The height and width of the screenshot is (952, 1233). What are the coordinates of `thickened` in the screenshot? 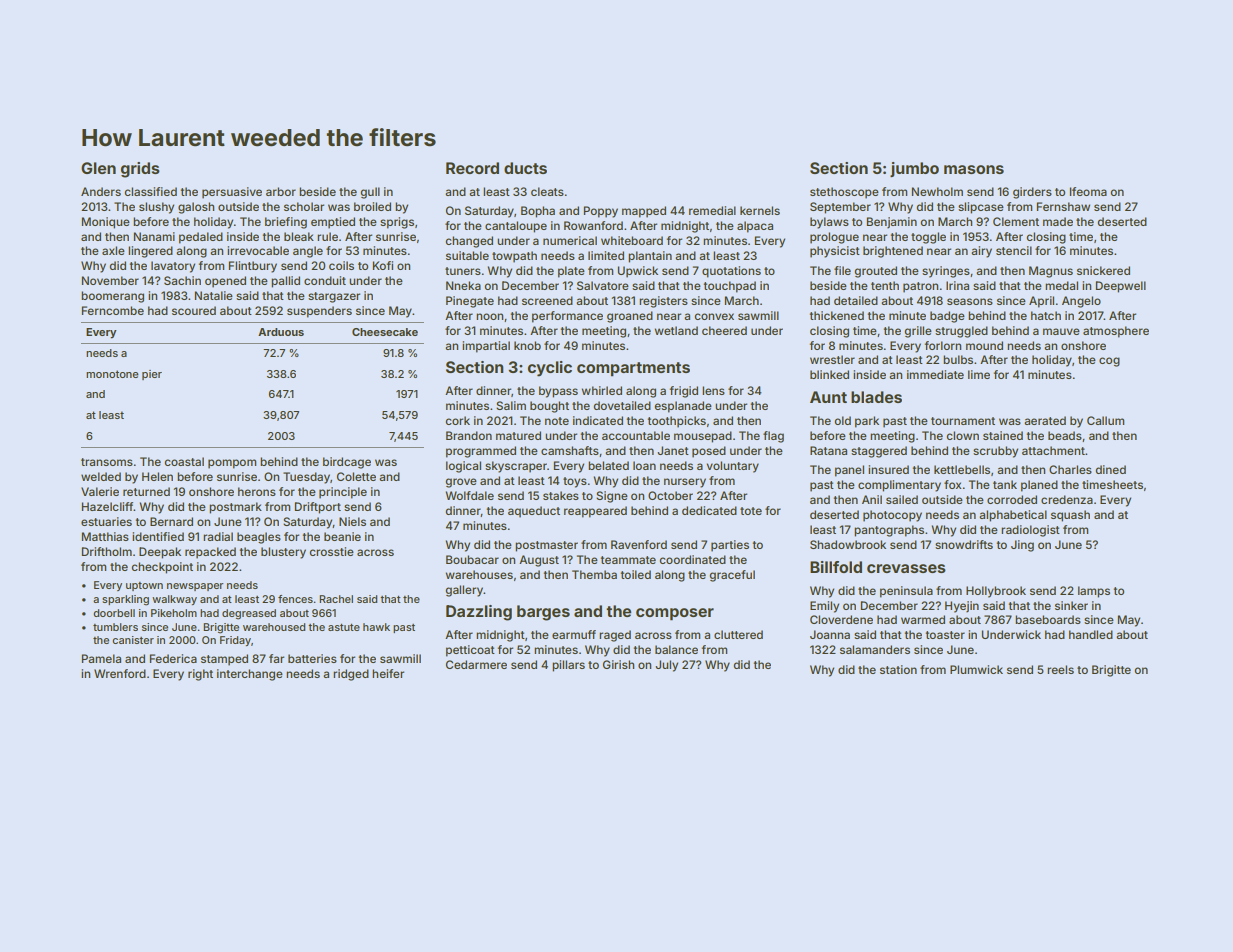 It's located at (837, 315).
